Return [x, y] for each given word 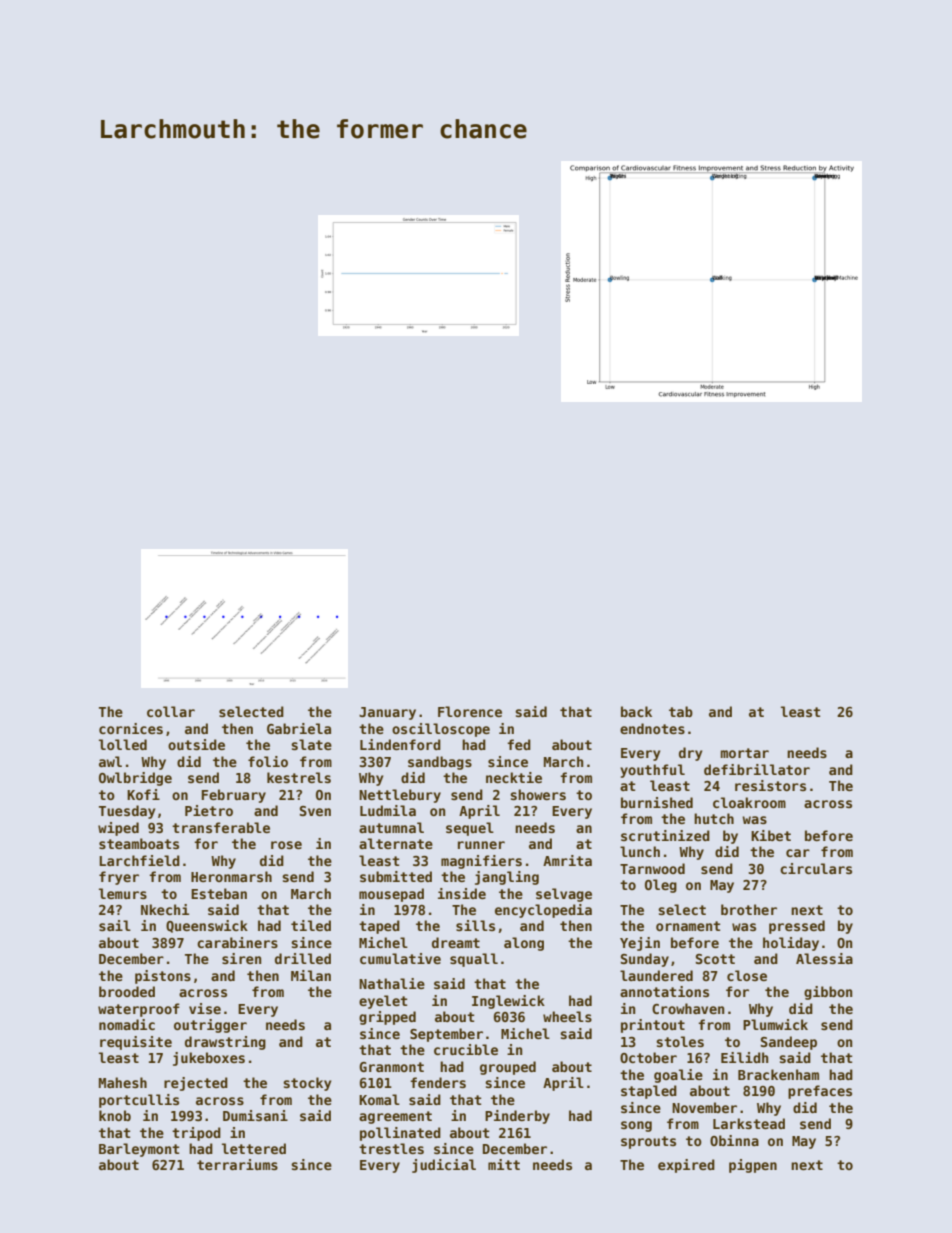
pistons [163, 977]
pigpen [753, 1166]
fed [519, 744]
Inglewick [508, 1002]
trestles [391, 1148]
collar [171, 711]
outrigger [210, 1026]
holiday [791, 944]
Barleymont [139, 1150]
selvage [564, 895]
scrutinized [665, 835]
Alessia [824, 958]
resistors [770, 785]
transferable [221, 827]
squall [474, 960]
